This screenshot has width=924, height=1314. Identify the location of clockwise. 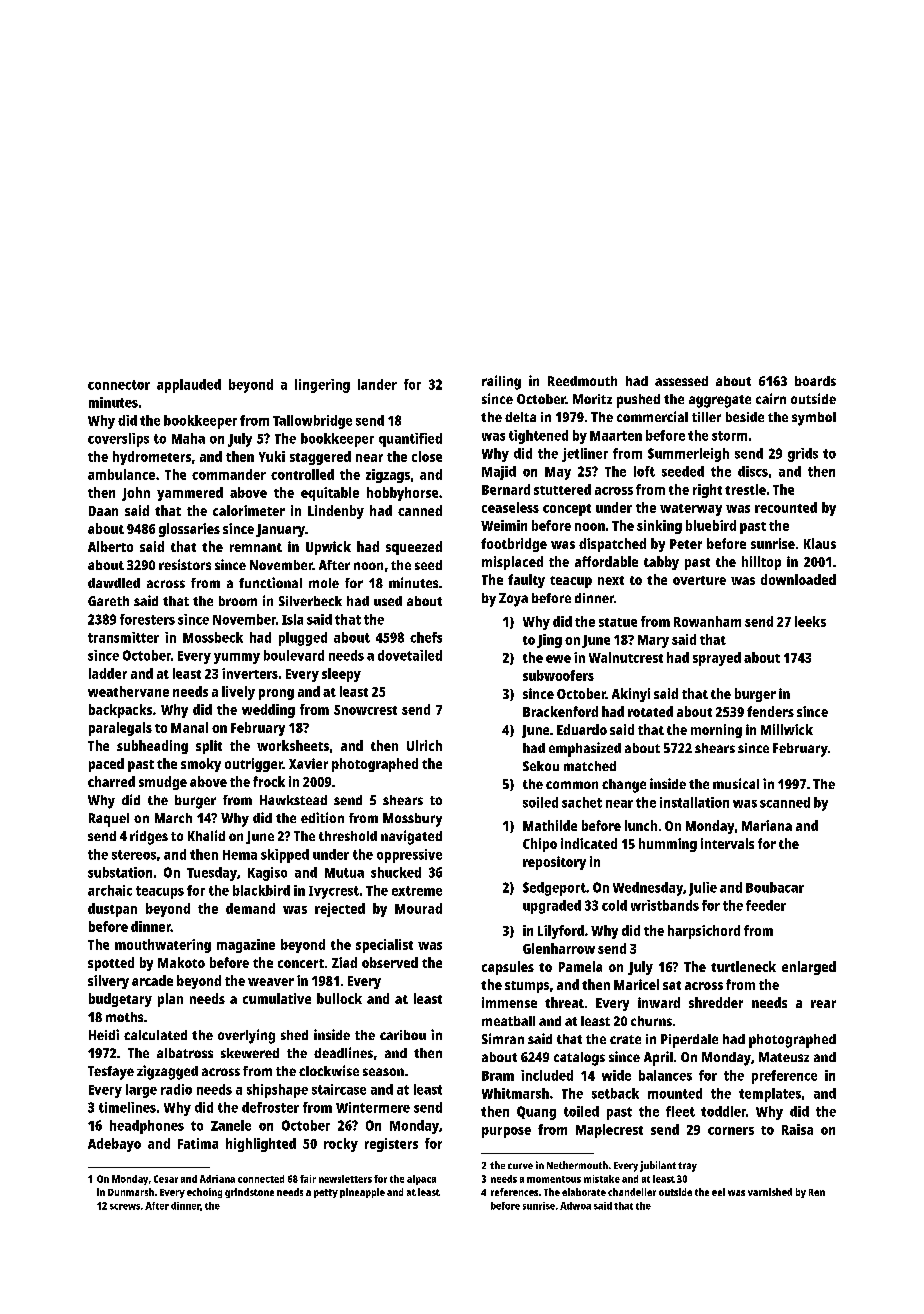
(329, 1070).
